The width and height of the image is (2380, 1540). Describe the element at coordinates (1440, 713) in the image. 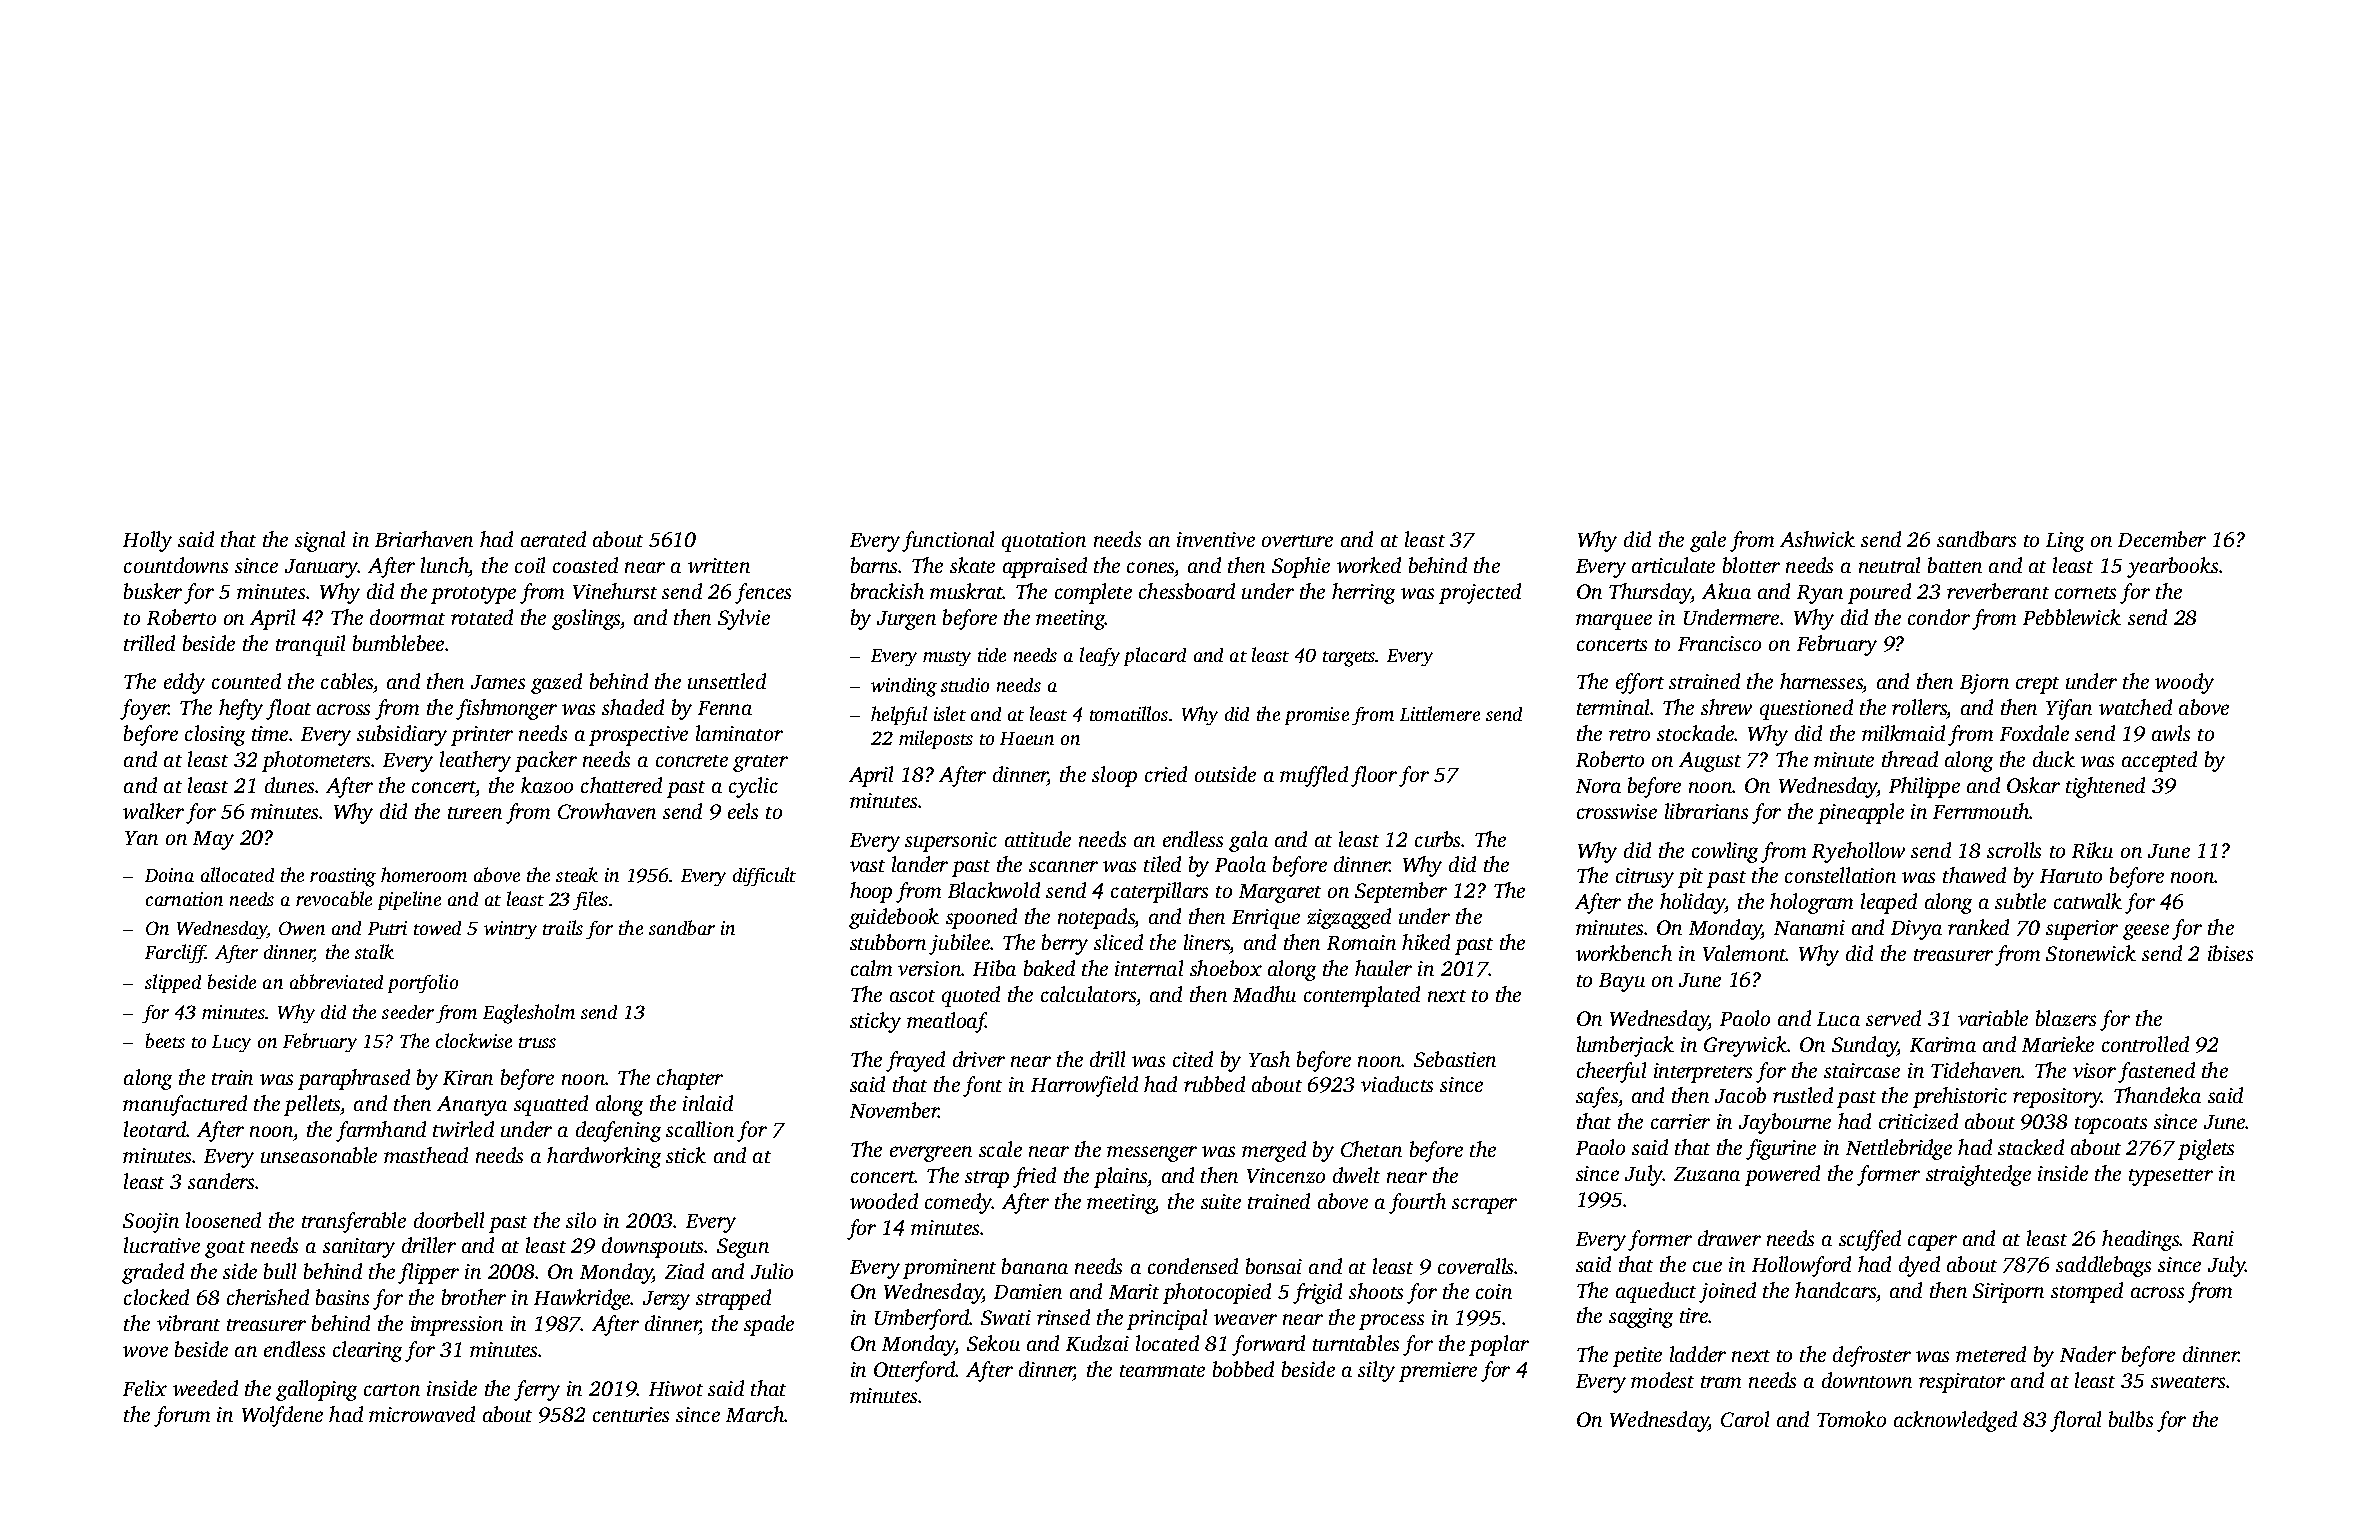

I see `Littlemere` at that location.
